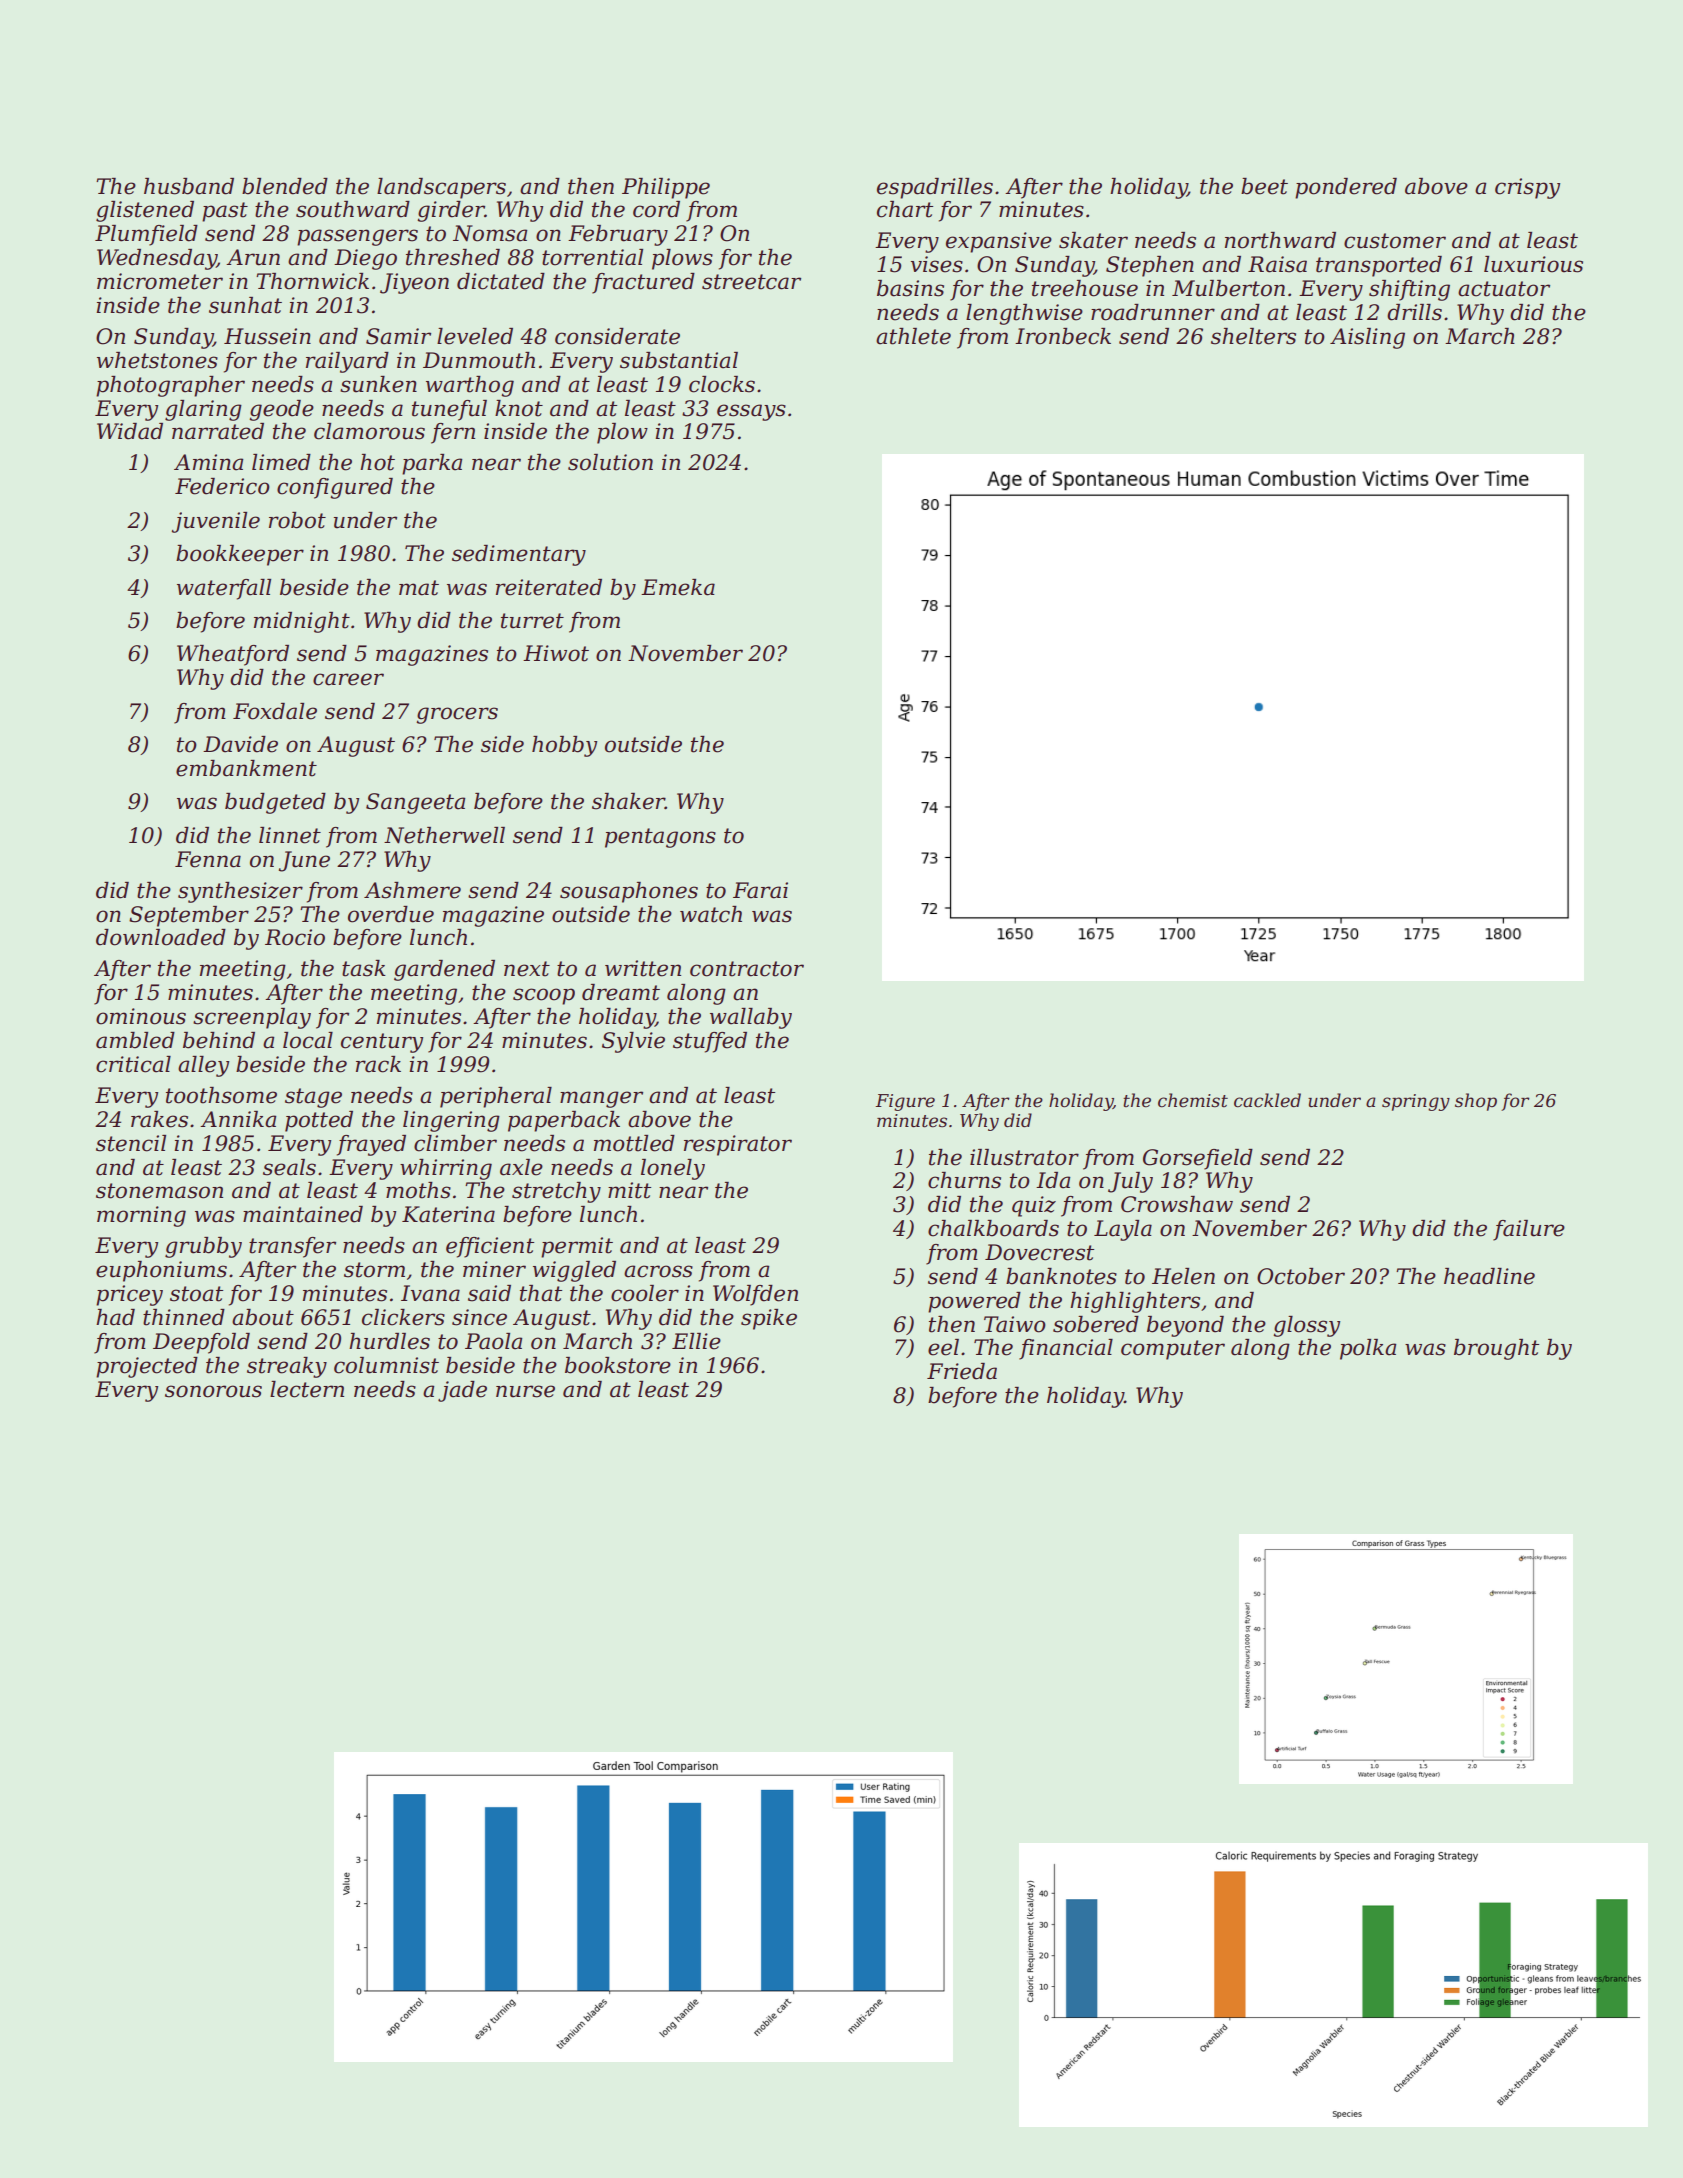 The image size is (1683, 2178). What do you see at coordinates (711, 914) in the document?
I see `watch` at bounding box center [711, 914].
